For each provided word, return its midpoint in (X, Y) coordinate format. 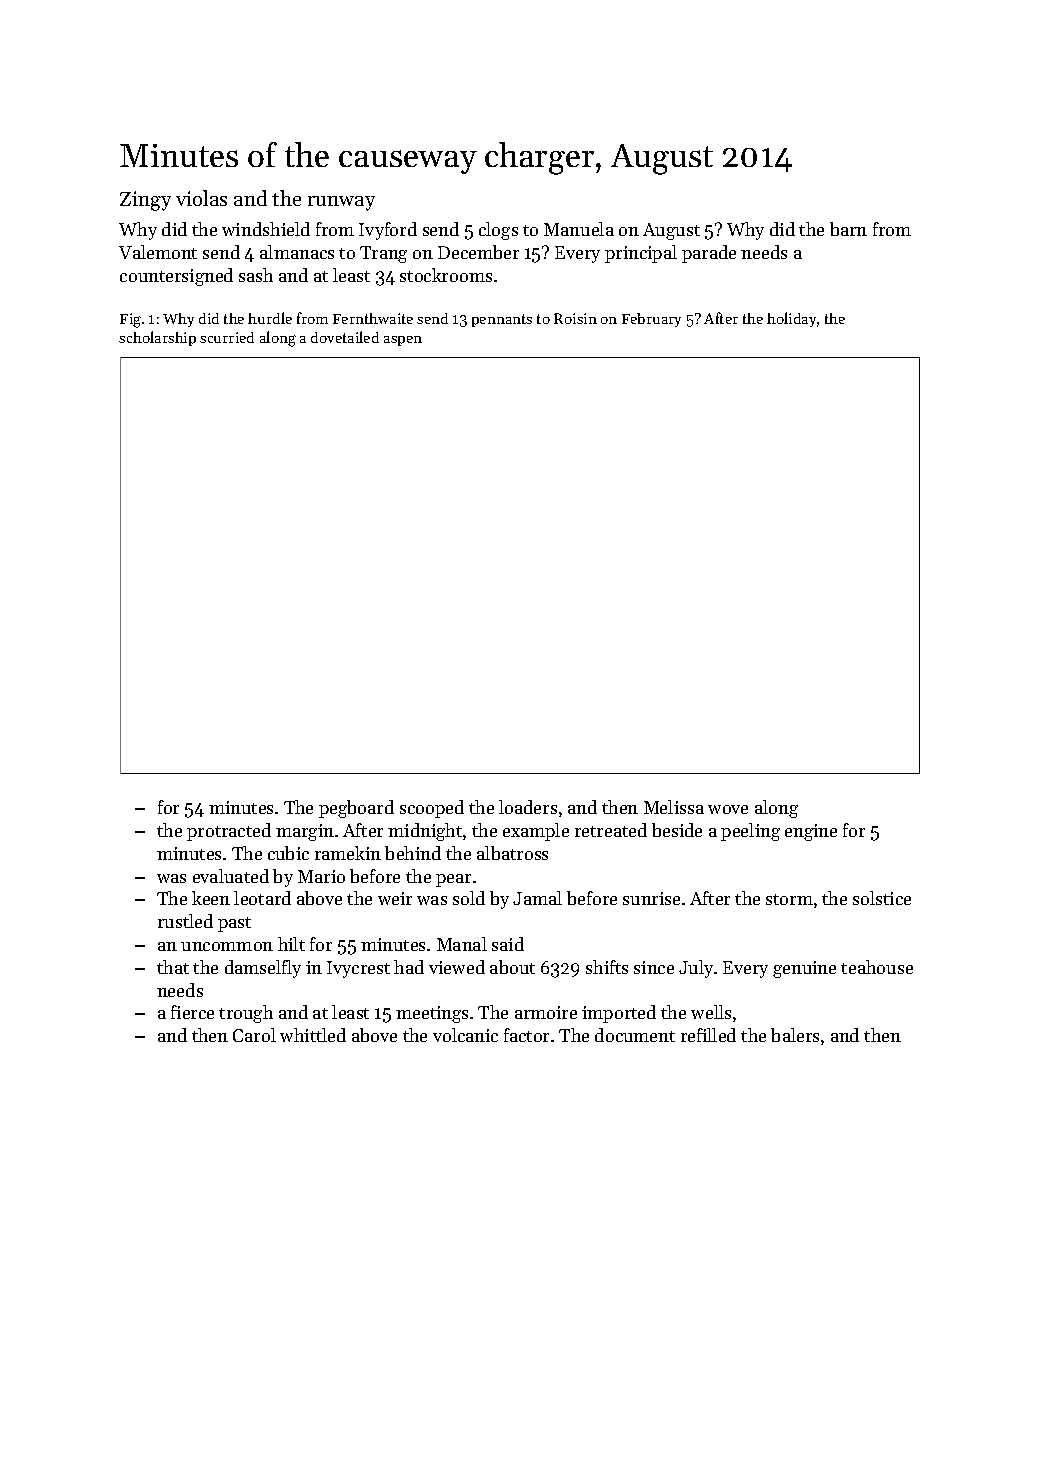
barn (848, 229)
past (234, 924)
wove (728, 809)
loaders (528, 807)
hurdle (270, 318)
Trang (383, 254)
